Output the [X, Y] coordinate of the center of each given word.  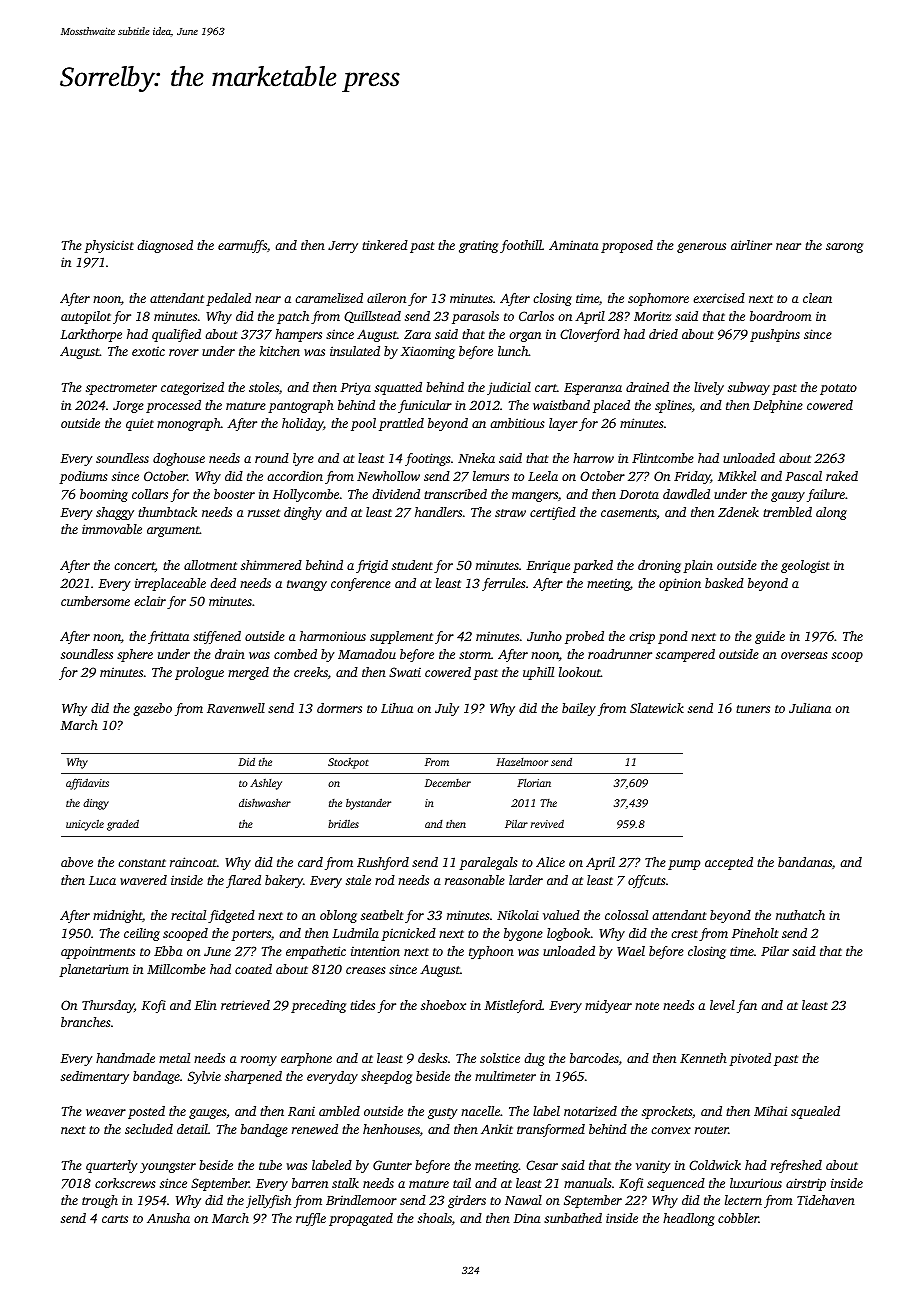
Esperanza [593, 389]
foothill [521, 246]
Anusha [168, 1218]
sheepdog [386, 1077]
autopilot [86, 317]
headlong [689, 1219]
